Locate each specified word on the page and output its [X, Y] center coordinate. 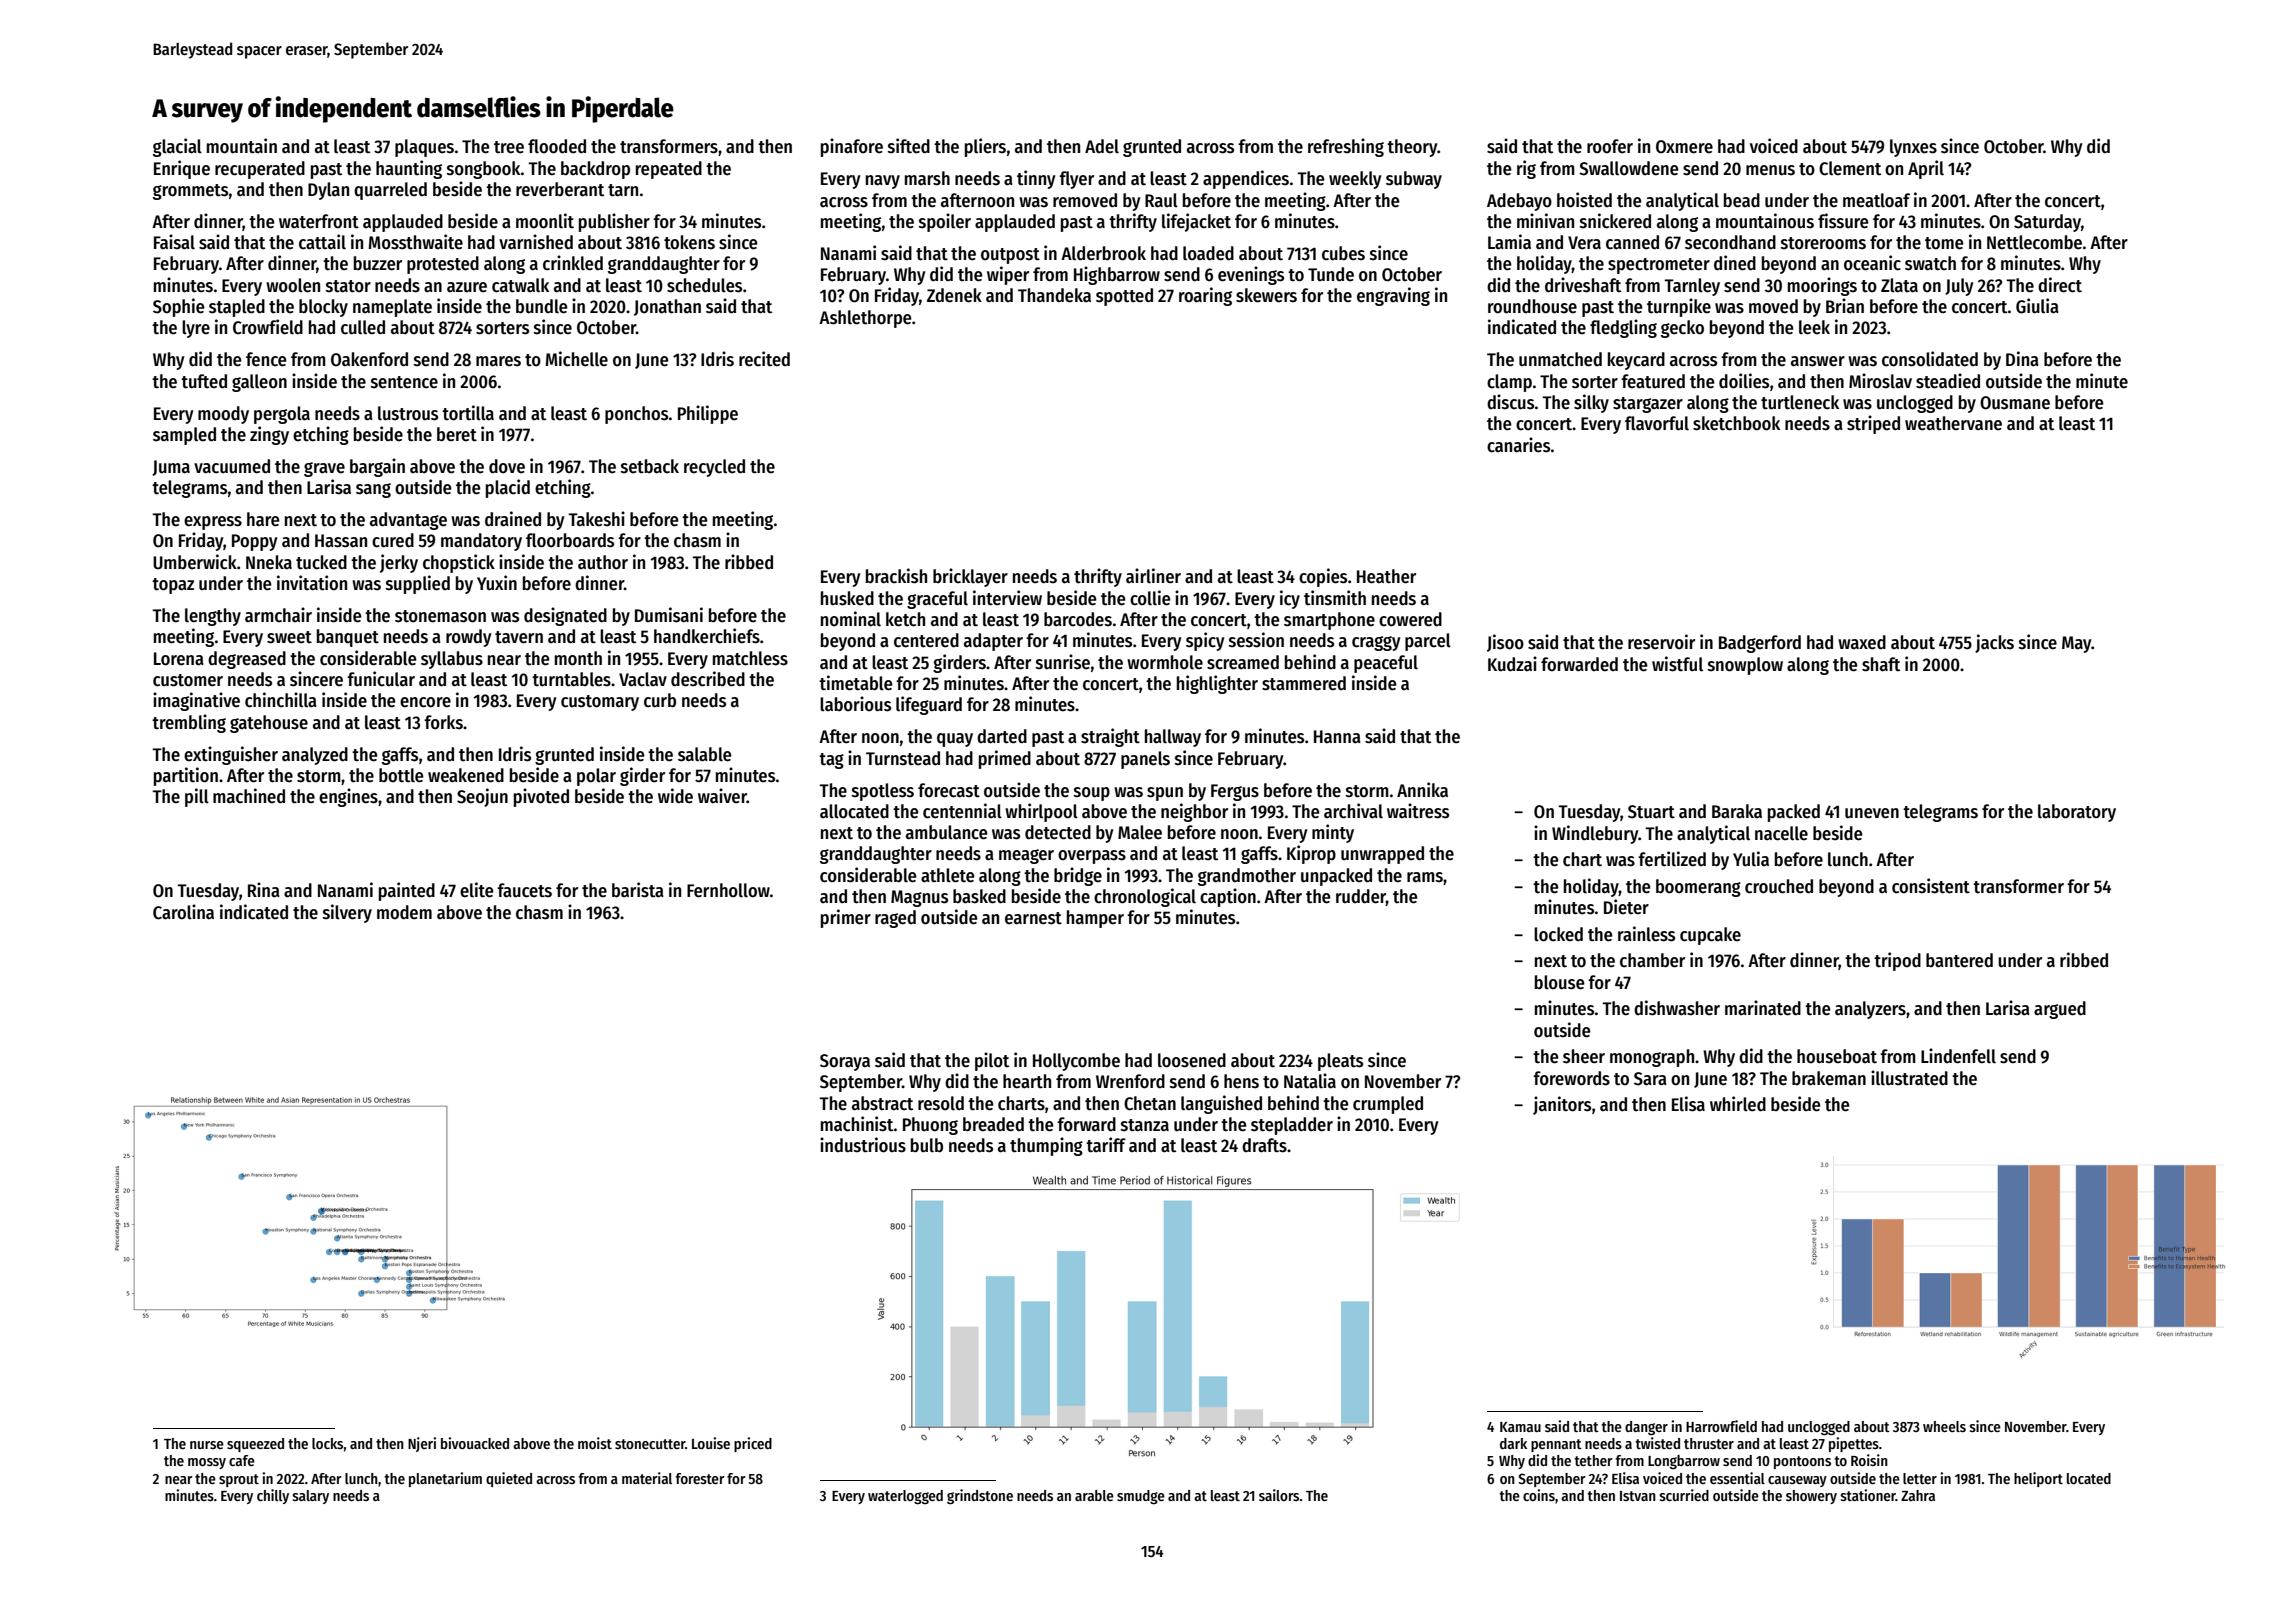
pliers [985, 147]
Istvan [1638, 1496]
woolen [293, 285]
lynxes [1913, 148]
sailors [1279, 1495]
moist [595, 1443]
